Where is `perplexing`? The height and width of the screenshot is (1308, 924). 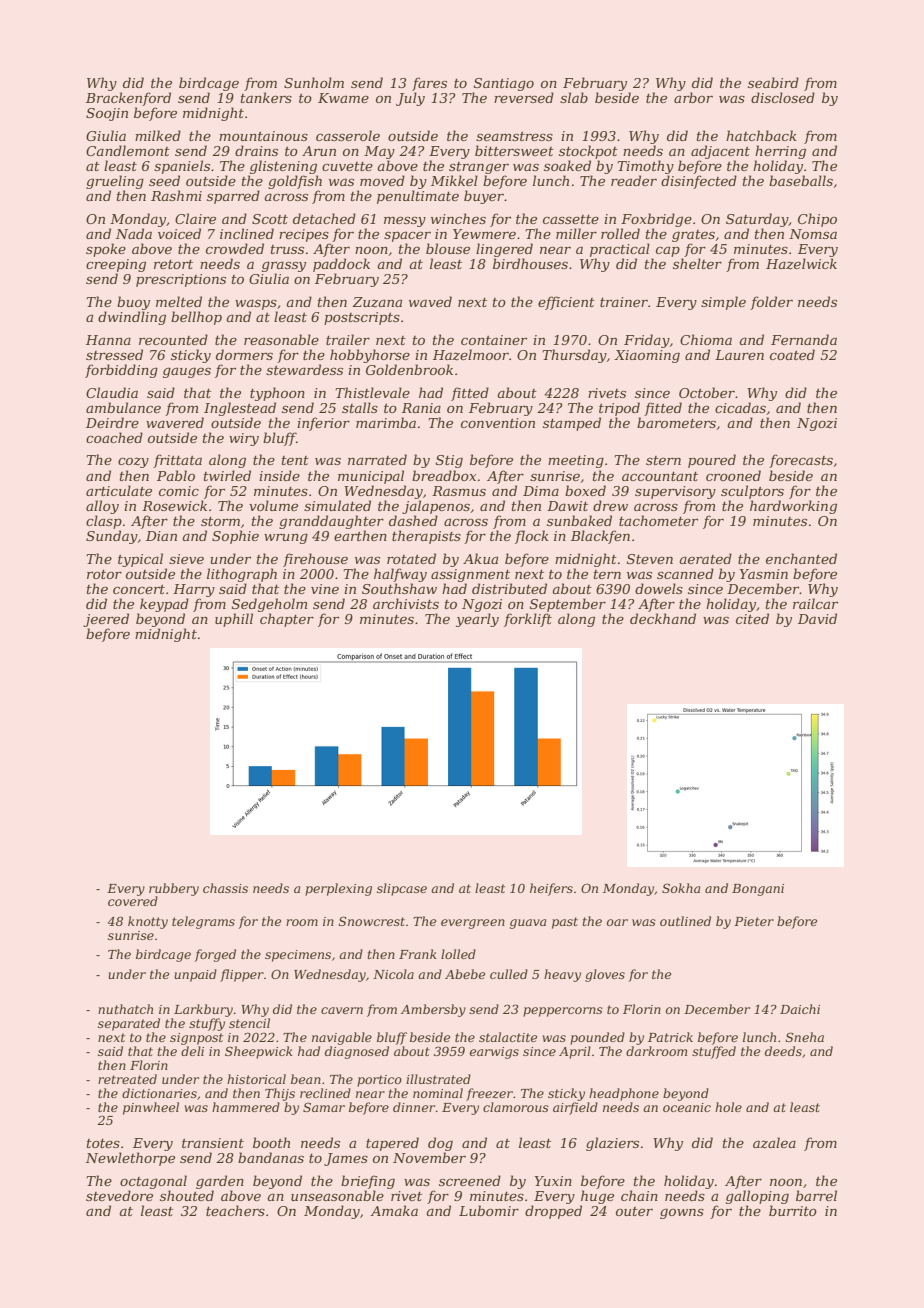
perplexing is located at coordinates (338, 889).
